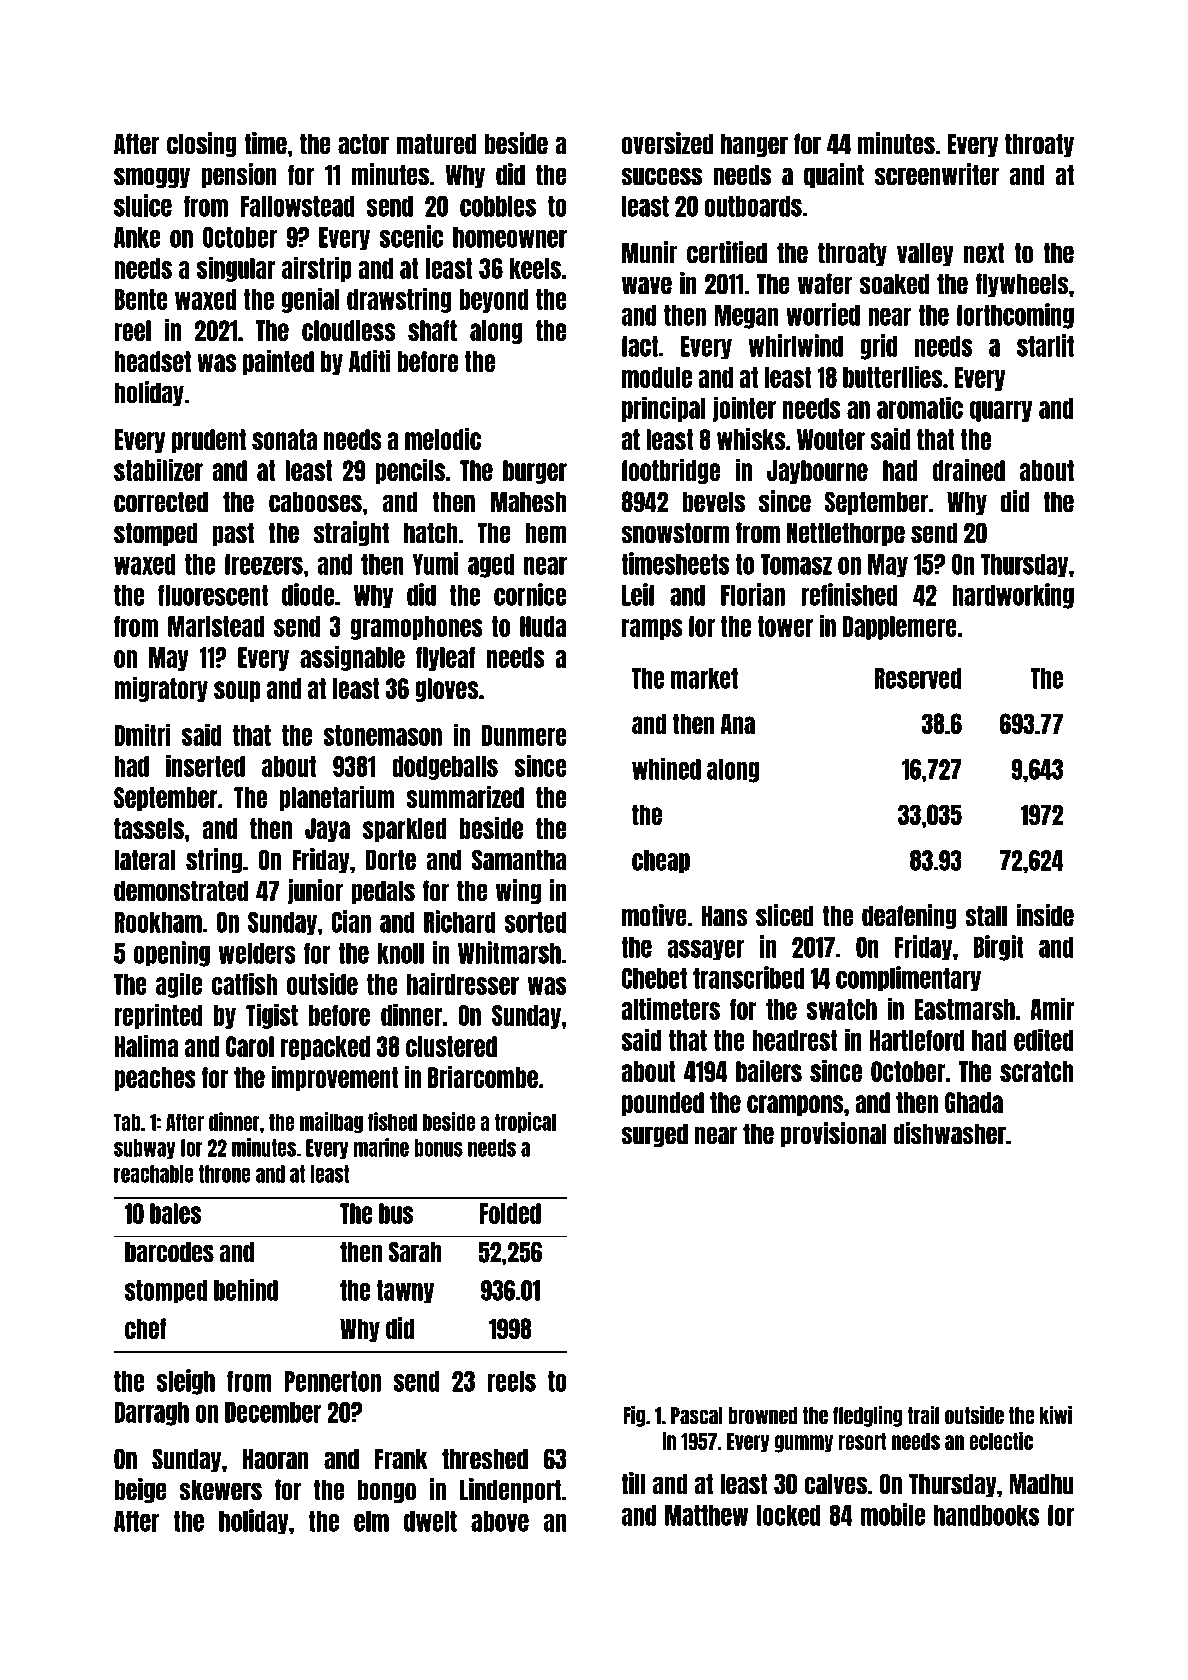  Describe the element at coordinates (145, 1328) in the document. I see `chef` at that location.
